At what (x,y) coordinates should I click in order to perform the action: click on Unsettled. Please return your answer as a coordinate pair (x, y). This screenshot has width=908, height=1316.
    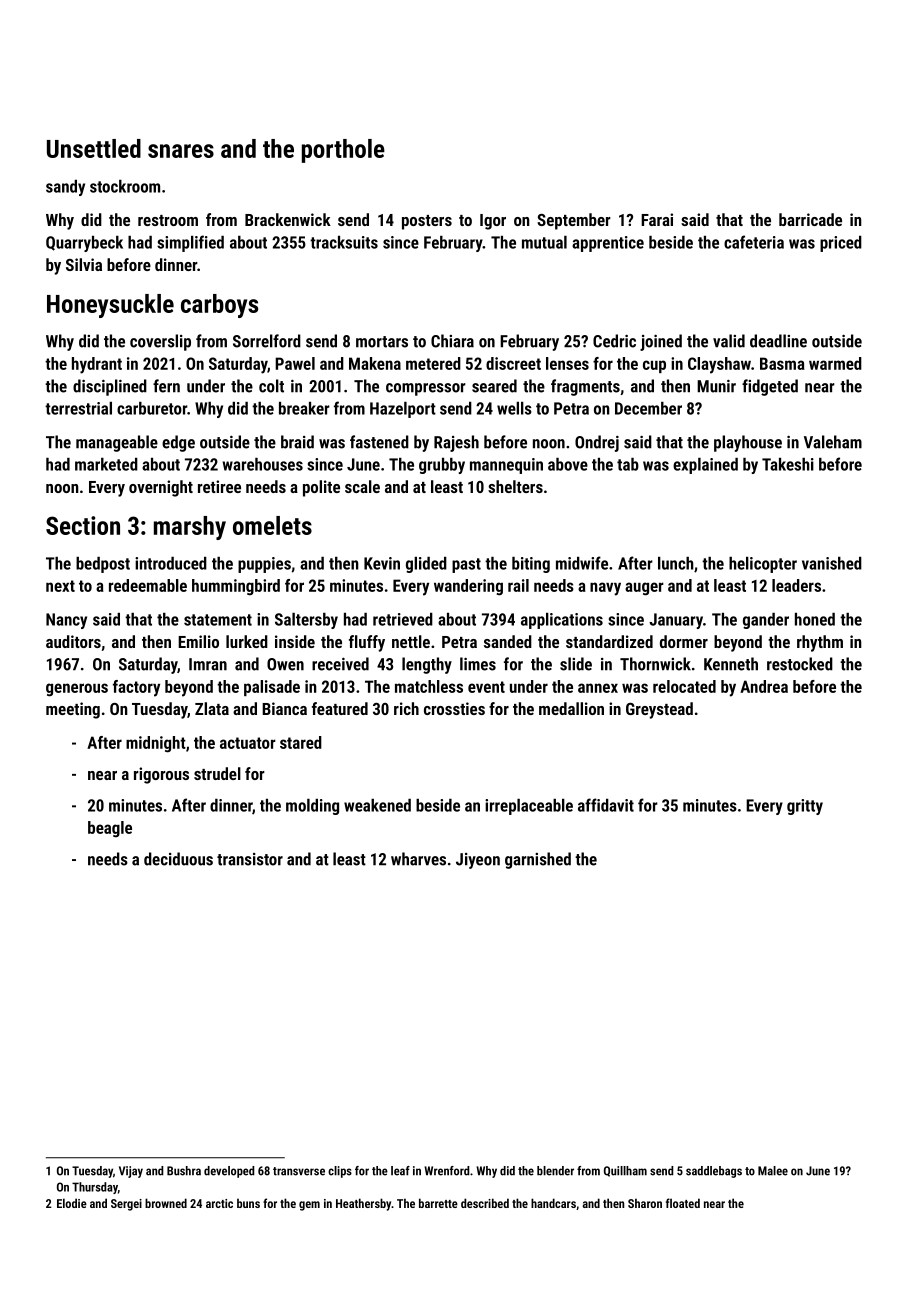
    Looking at the image, I should click on (94, 148).
